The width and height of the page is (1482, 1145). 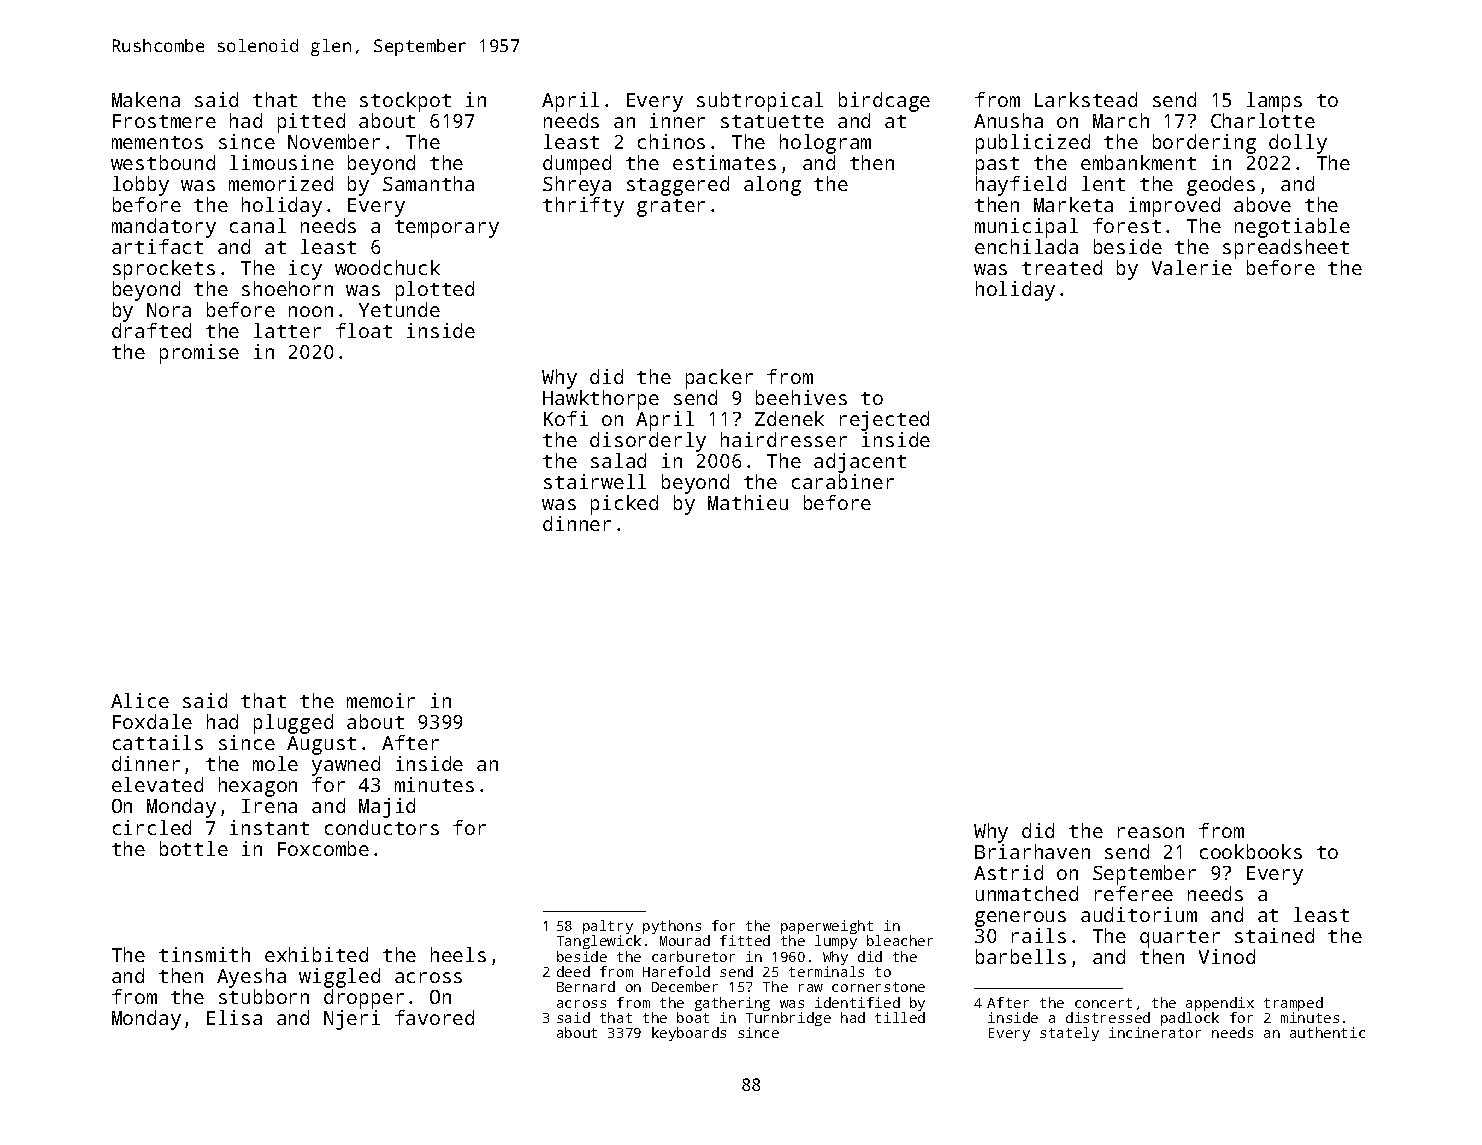 I want to click on along, so click(x=772, y=186).
